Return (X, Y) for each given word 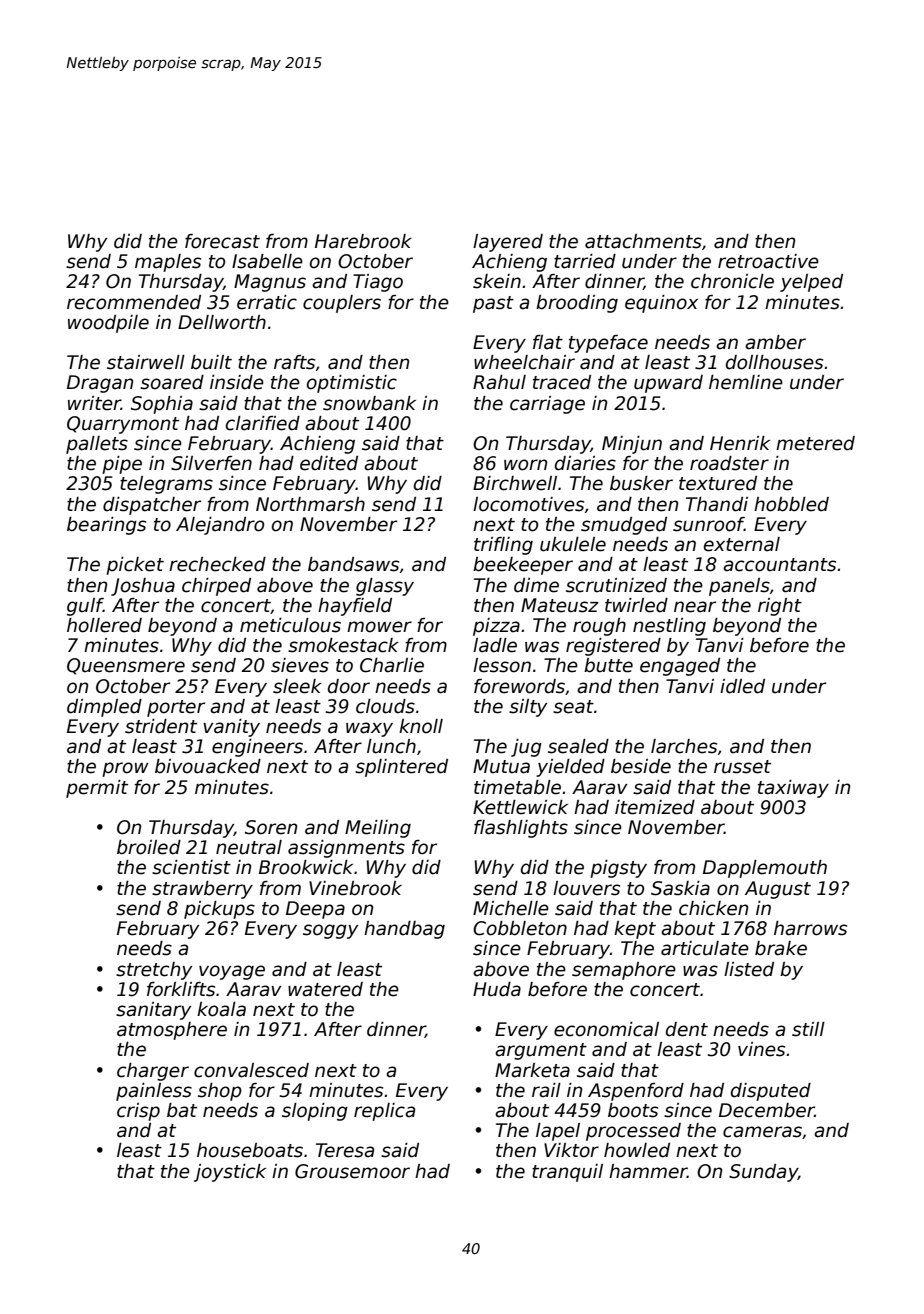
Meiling (378, 829)
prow (125, 769)
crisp (138, 1112)
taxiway (793, 789)
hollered (104, 625)
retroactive (768, 261)
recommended (134, 302)
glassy (385, 587)
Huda (497, 989)
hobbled (791, 504)
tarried (585, 261)
